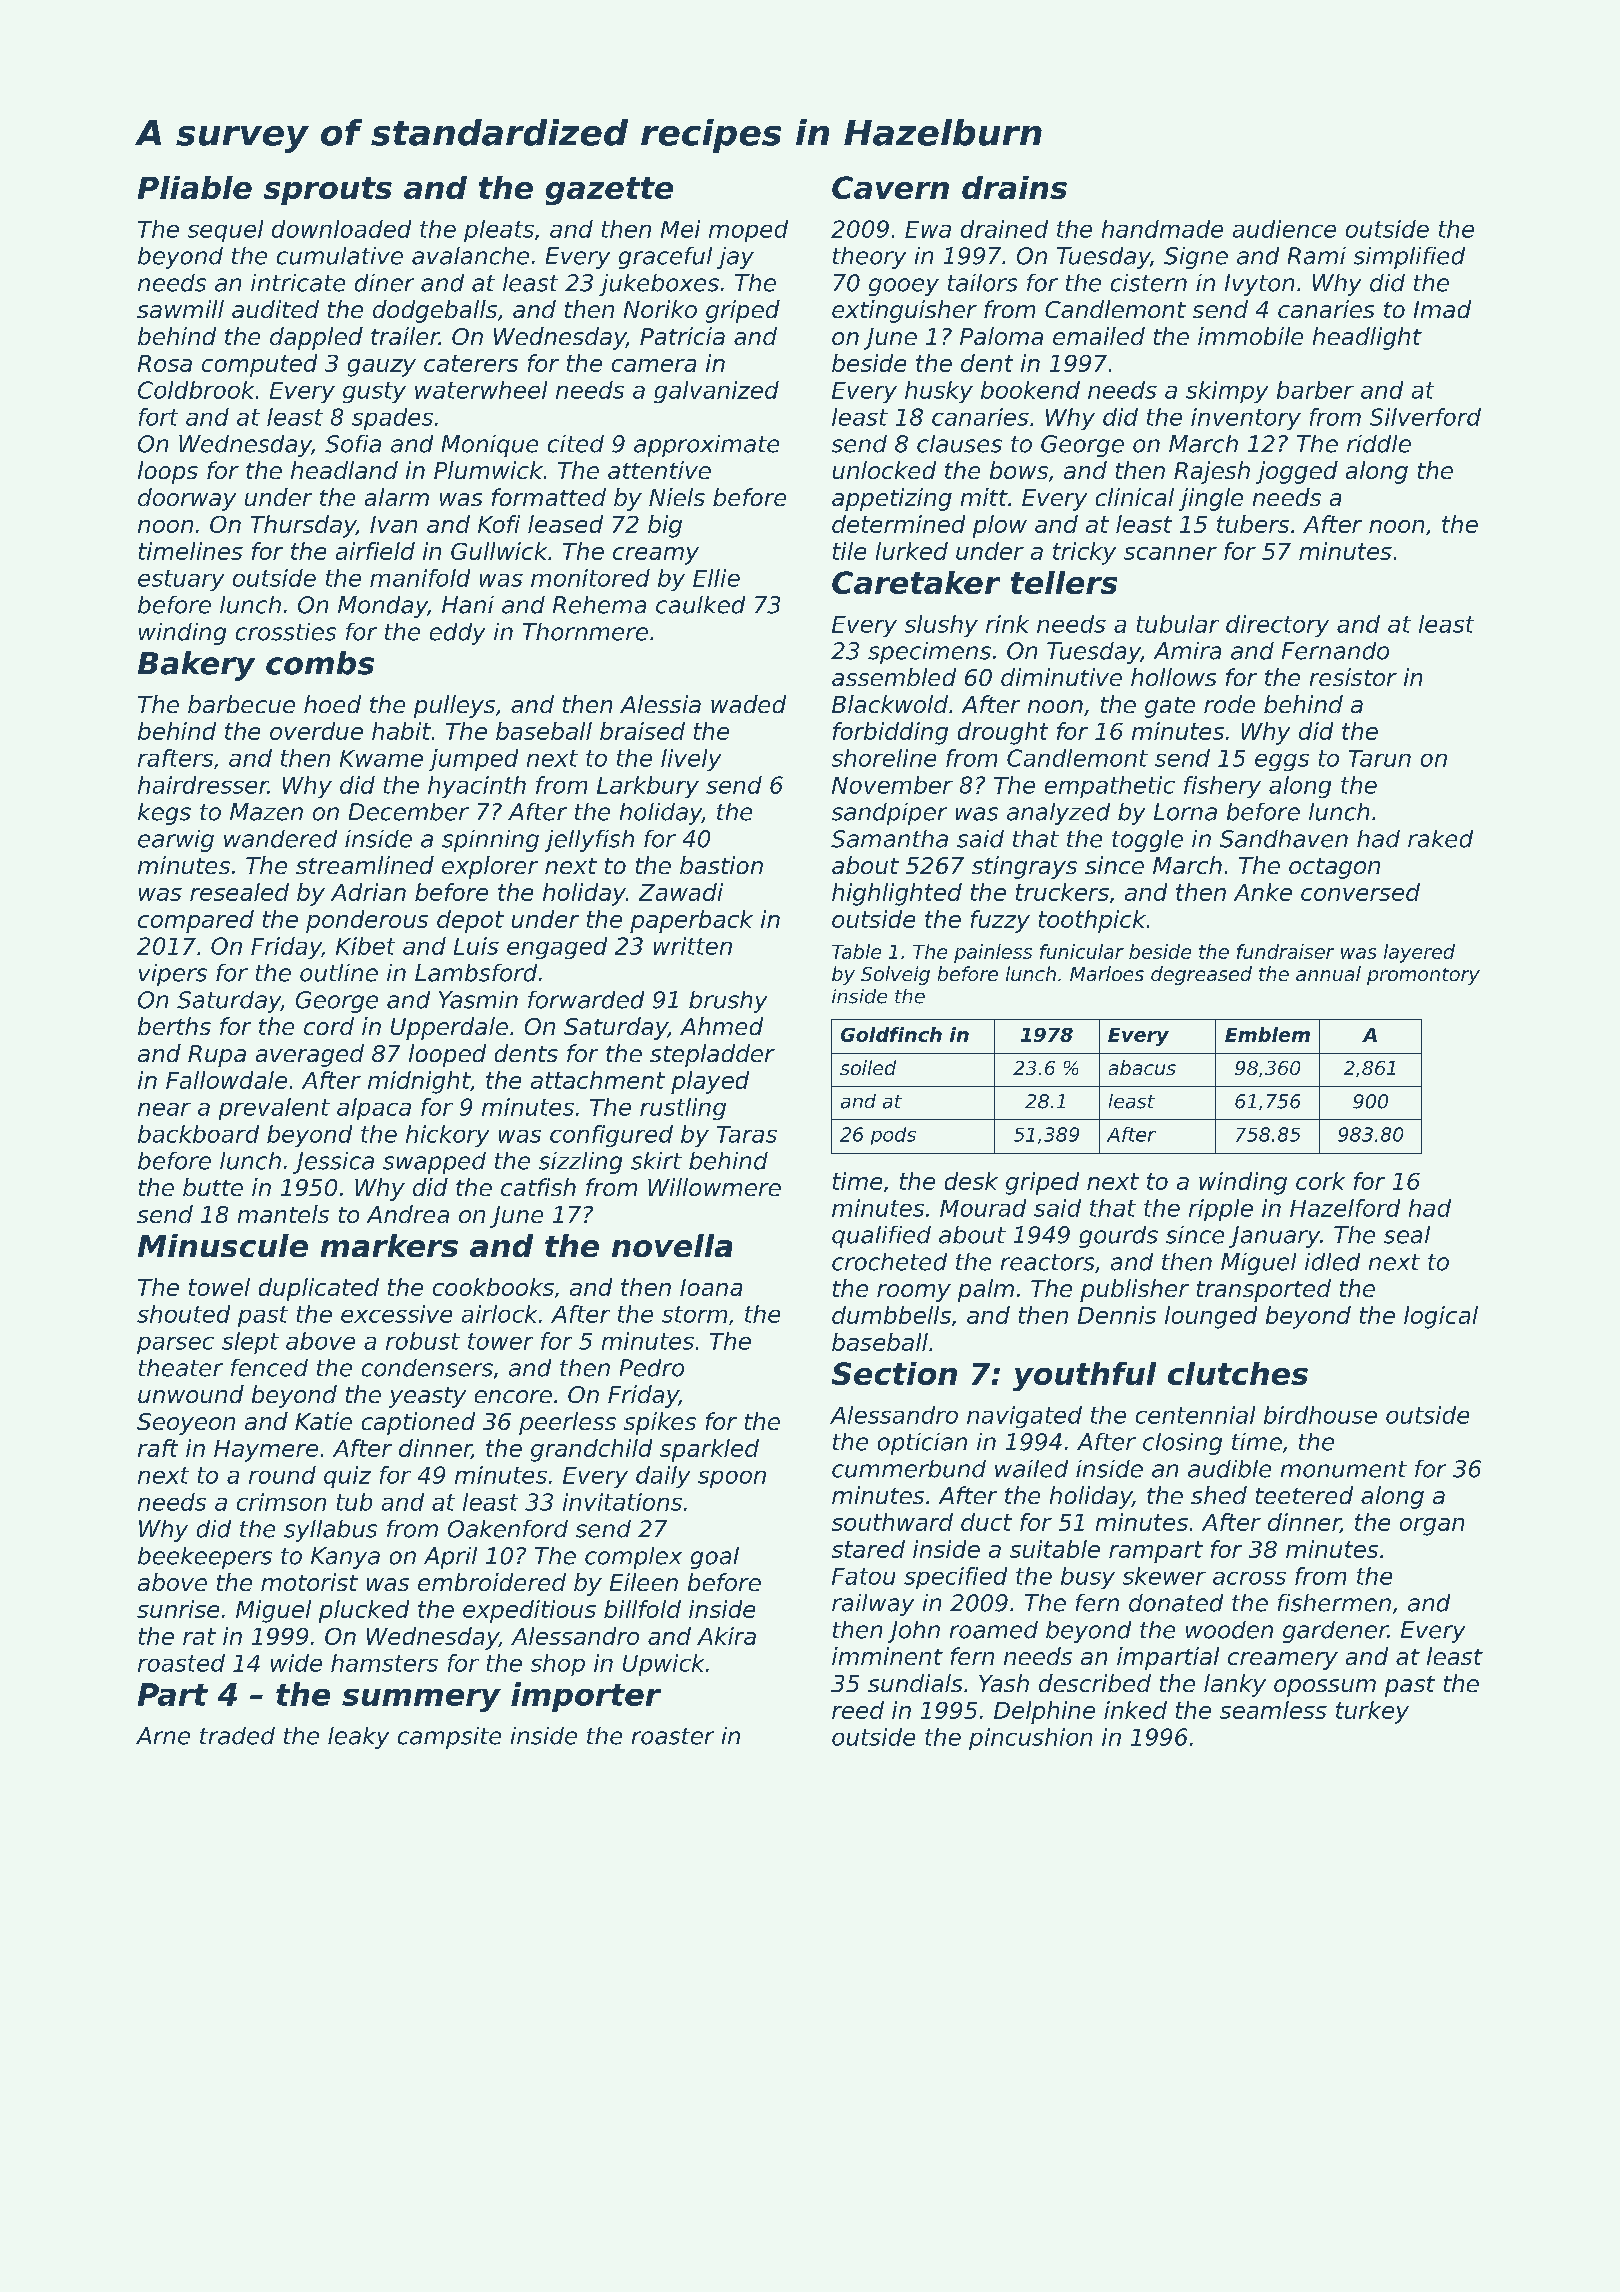 The width and height of the screenshot is (1620, 2292). Describe the element at coordinates (1409, 258) in the screenshot. I see `simplified` at that location.
